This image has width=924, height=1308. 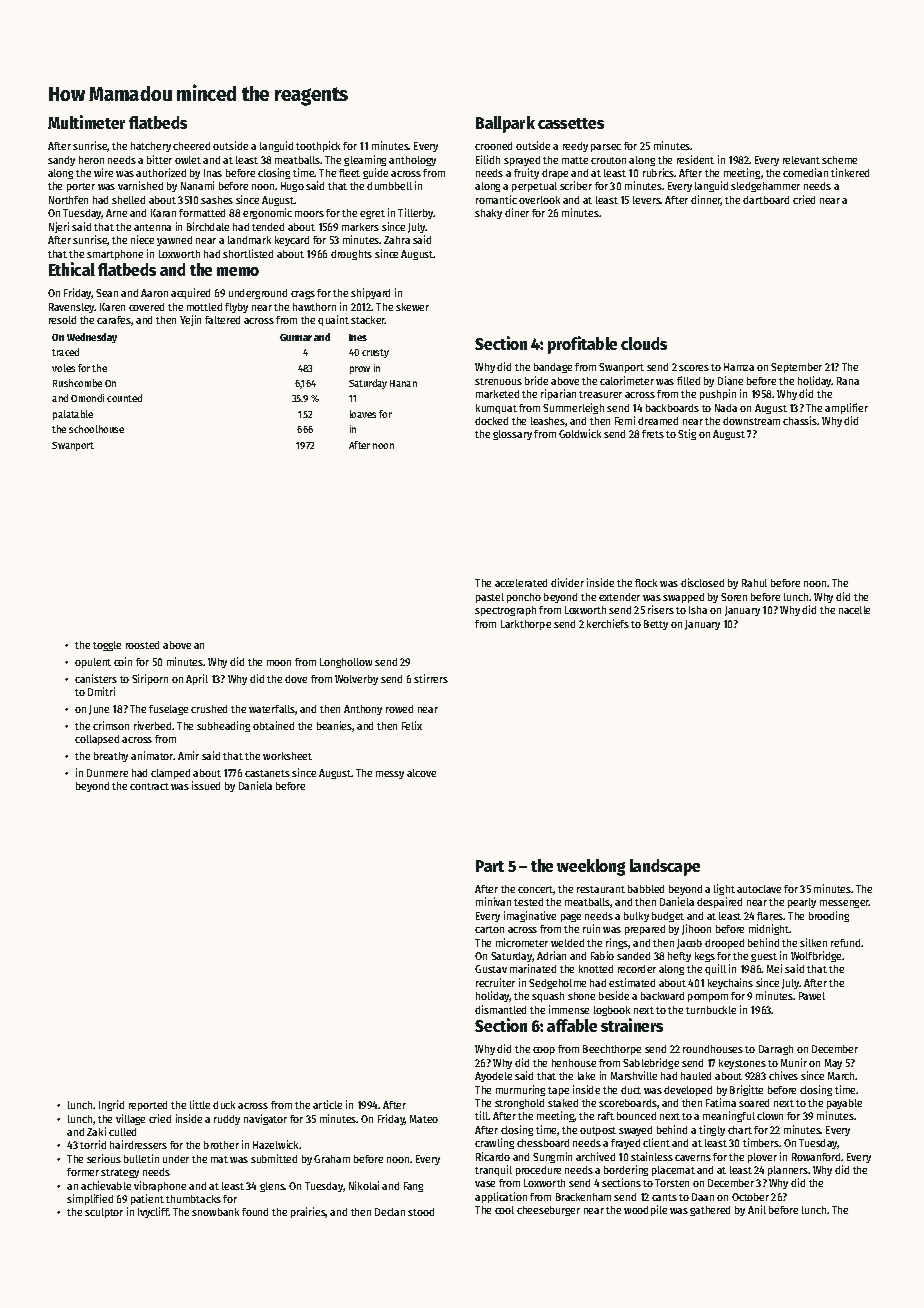 I want to click on messy, so click(x=390, y=775).
